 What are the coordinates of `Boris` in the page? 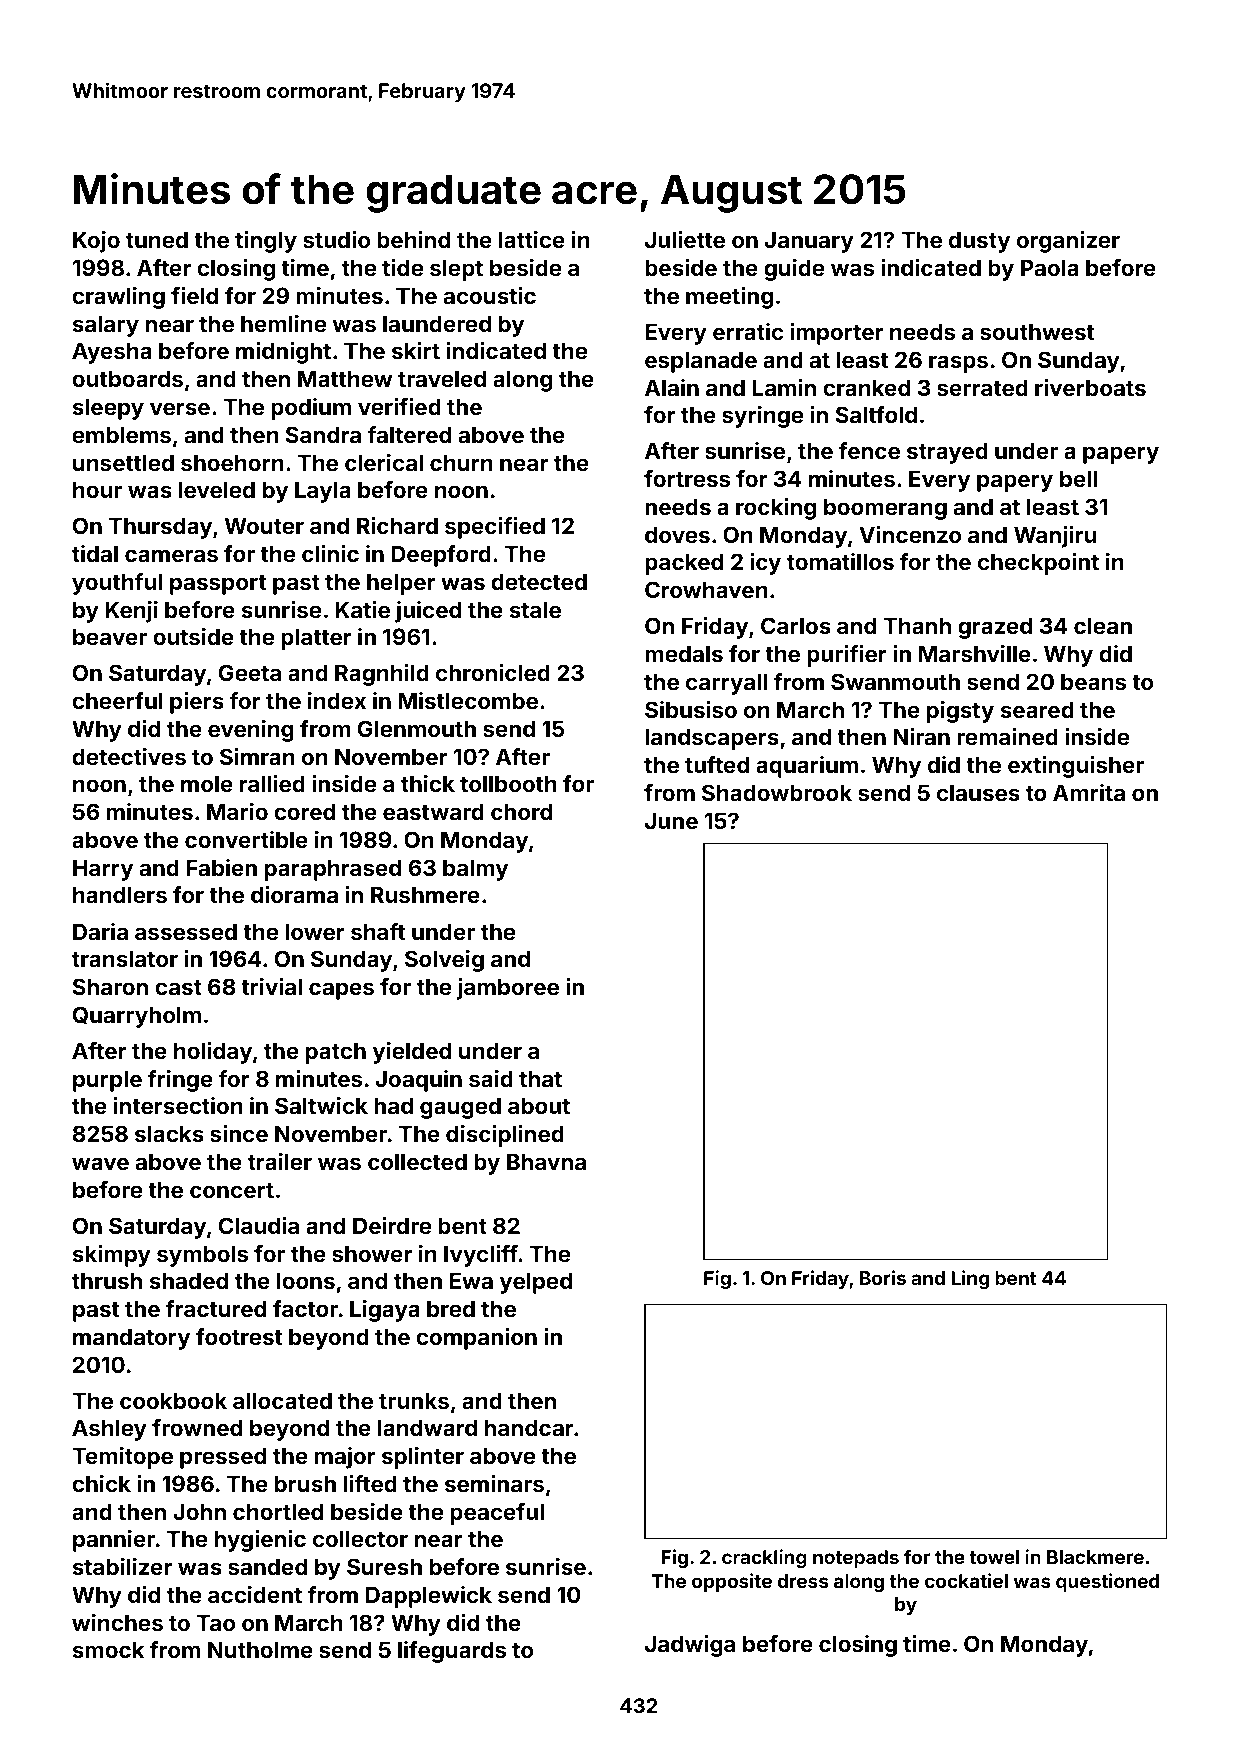 It's located at (883, 1277).
